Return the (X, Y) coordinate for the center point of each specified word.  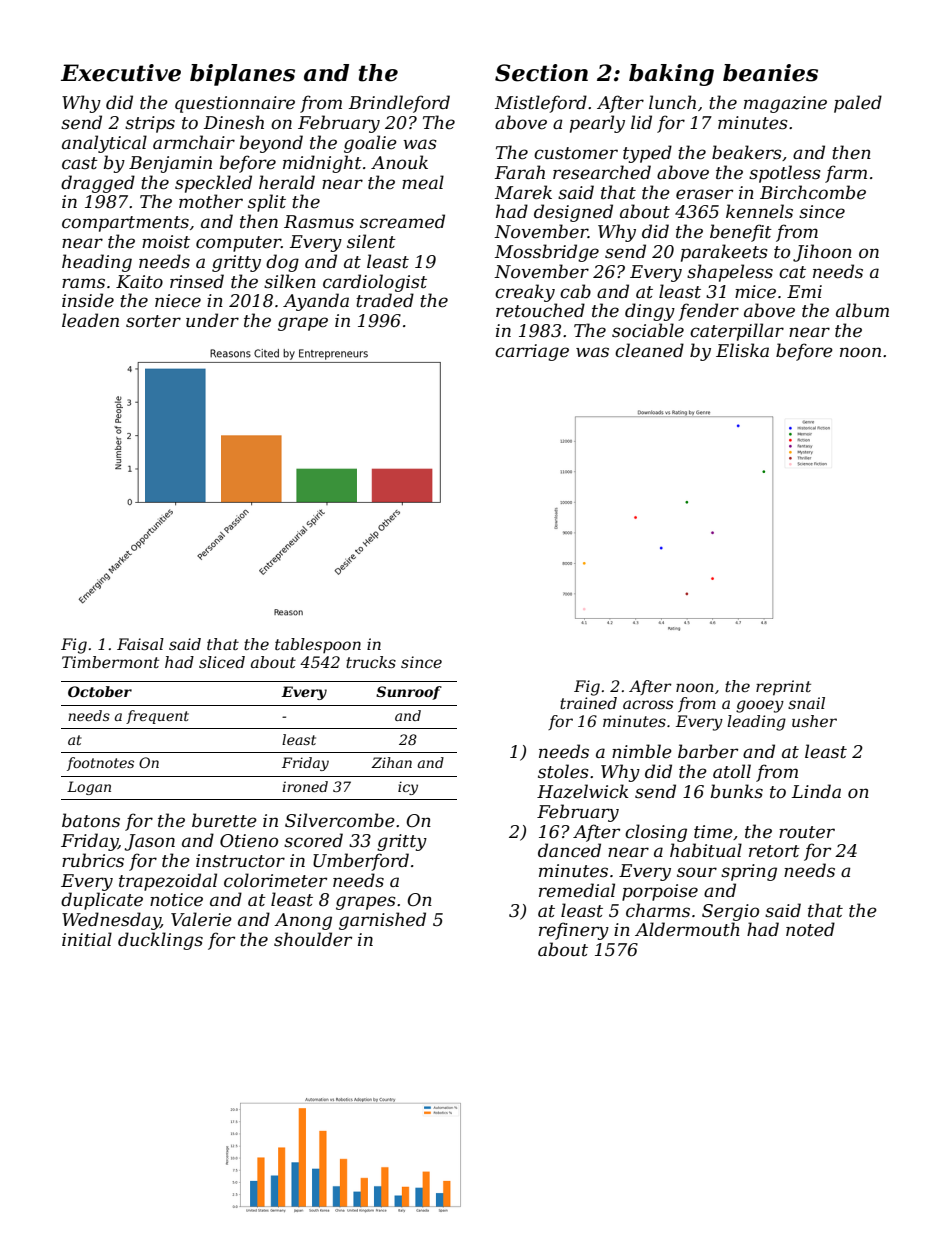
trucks (371, 662)
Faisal (140, 644)
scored (313, 840)
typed (647, 154)
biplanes (242, 75)
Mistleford (541, 104)
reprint (783, 688)
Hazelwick (583, 791)
